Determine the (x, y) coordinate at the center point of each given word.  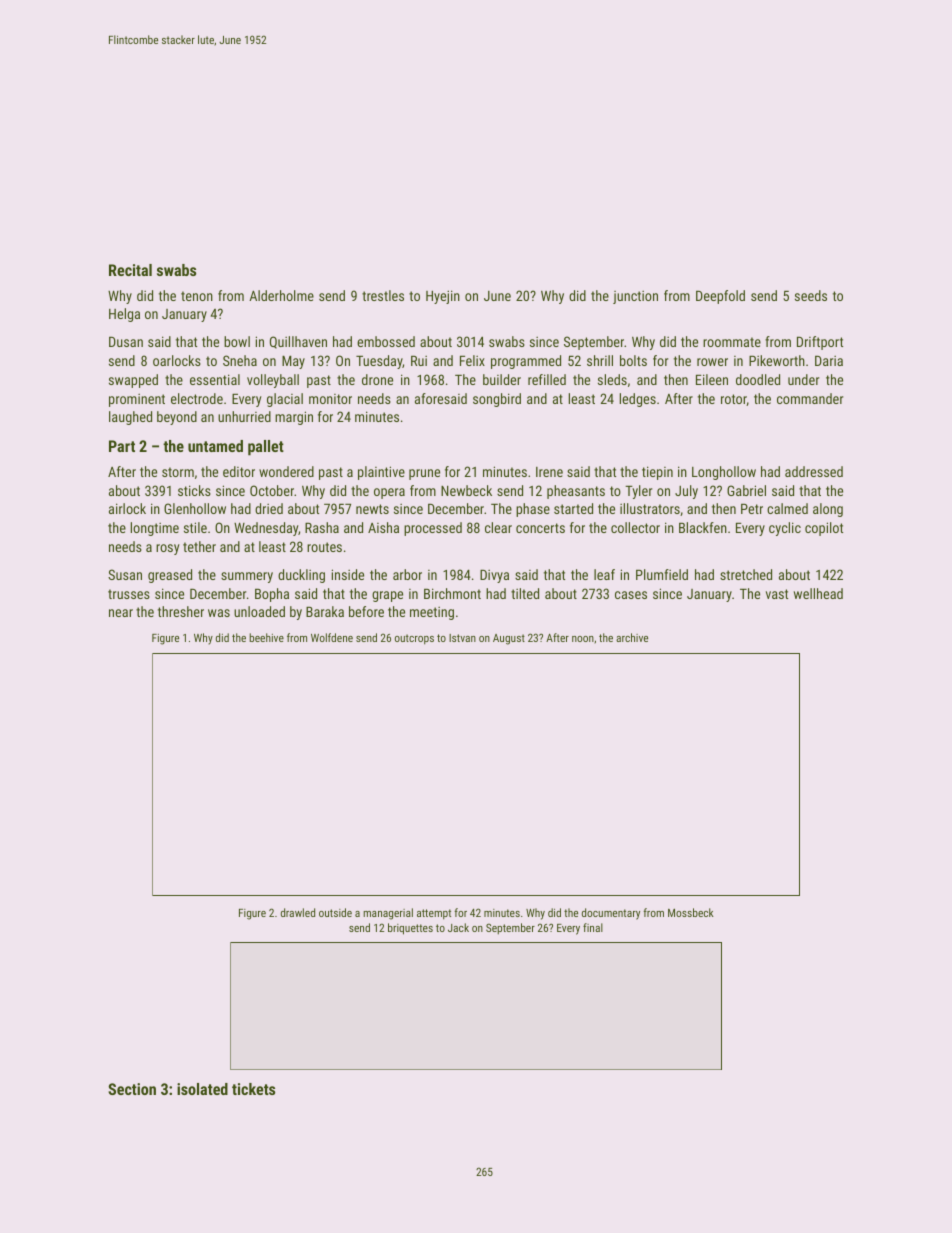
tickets (253, 1089)
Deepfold (720, 297)
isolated (202, 1089)
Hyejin (443, 297)
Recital (130, 270)
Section (132, 1089)
